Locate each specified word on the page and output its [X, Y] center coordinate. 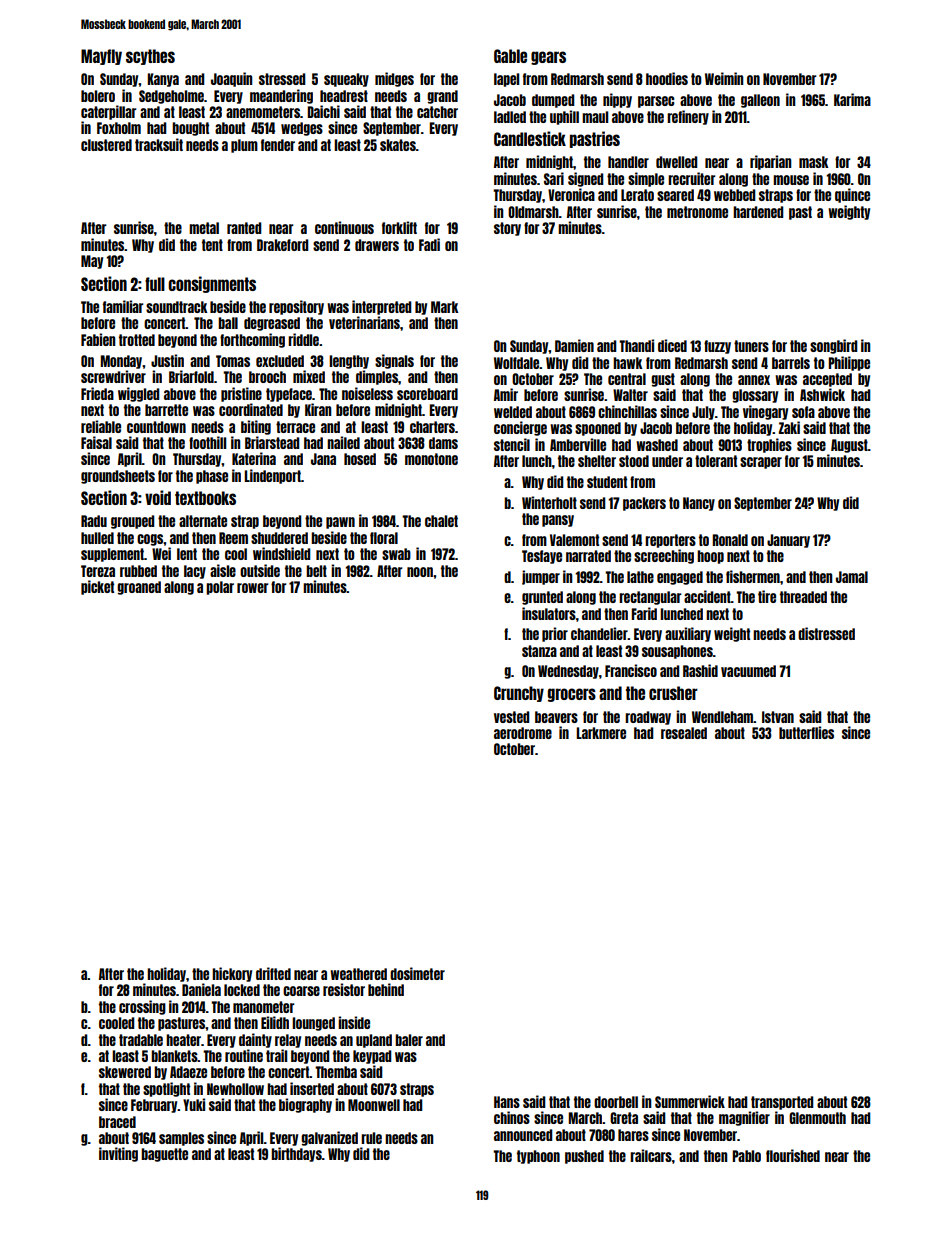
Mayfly [101, 57]
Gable [510, 56]
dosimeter [417, 973]
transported [782, 1103]
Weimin [724, 78]
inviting [118, 1154]
